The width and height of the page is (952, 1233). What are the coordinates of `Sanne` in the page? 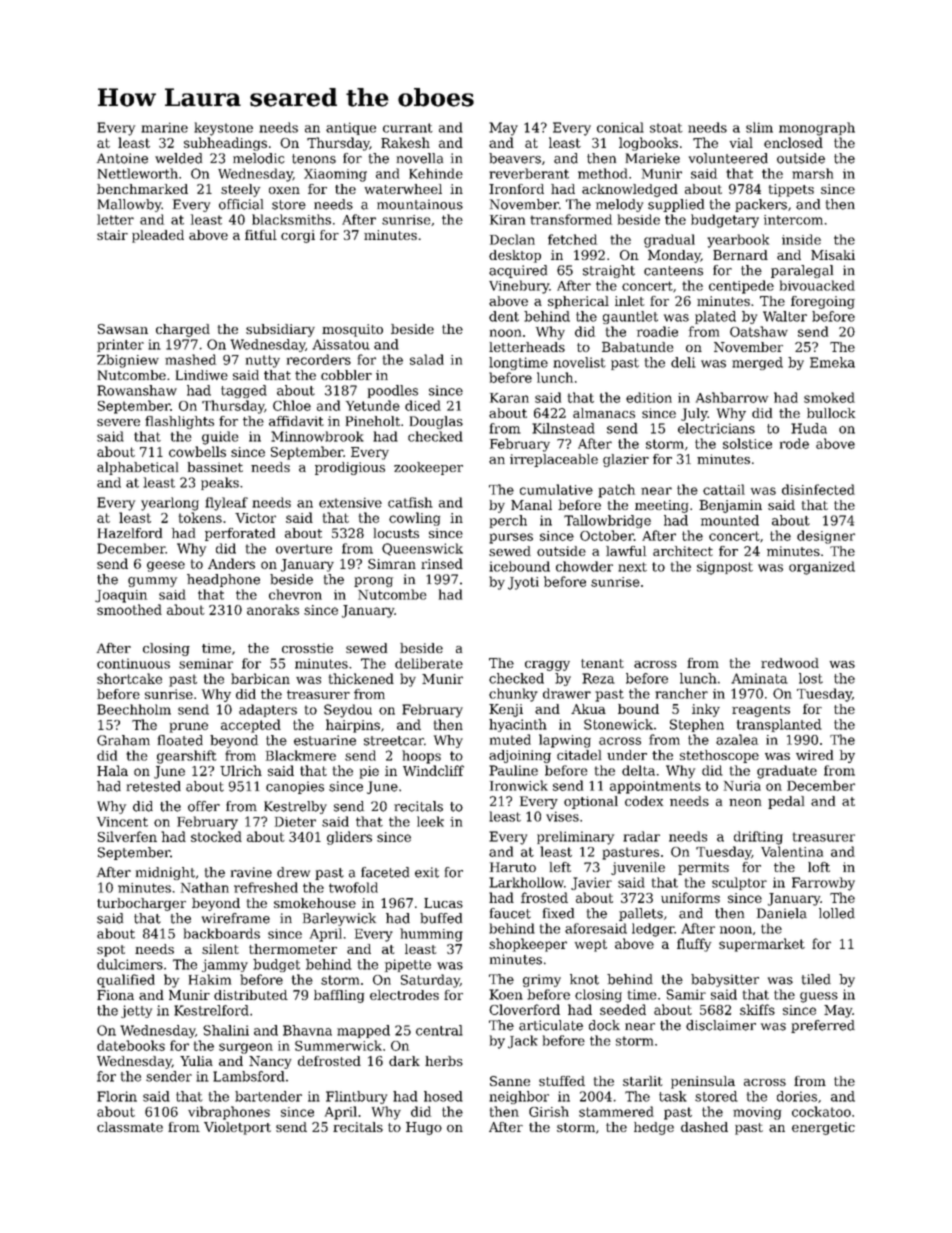 It's located at (510, 1081).
